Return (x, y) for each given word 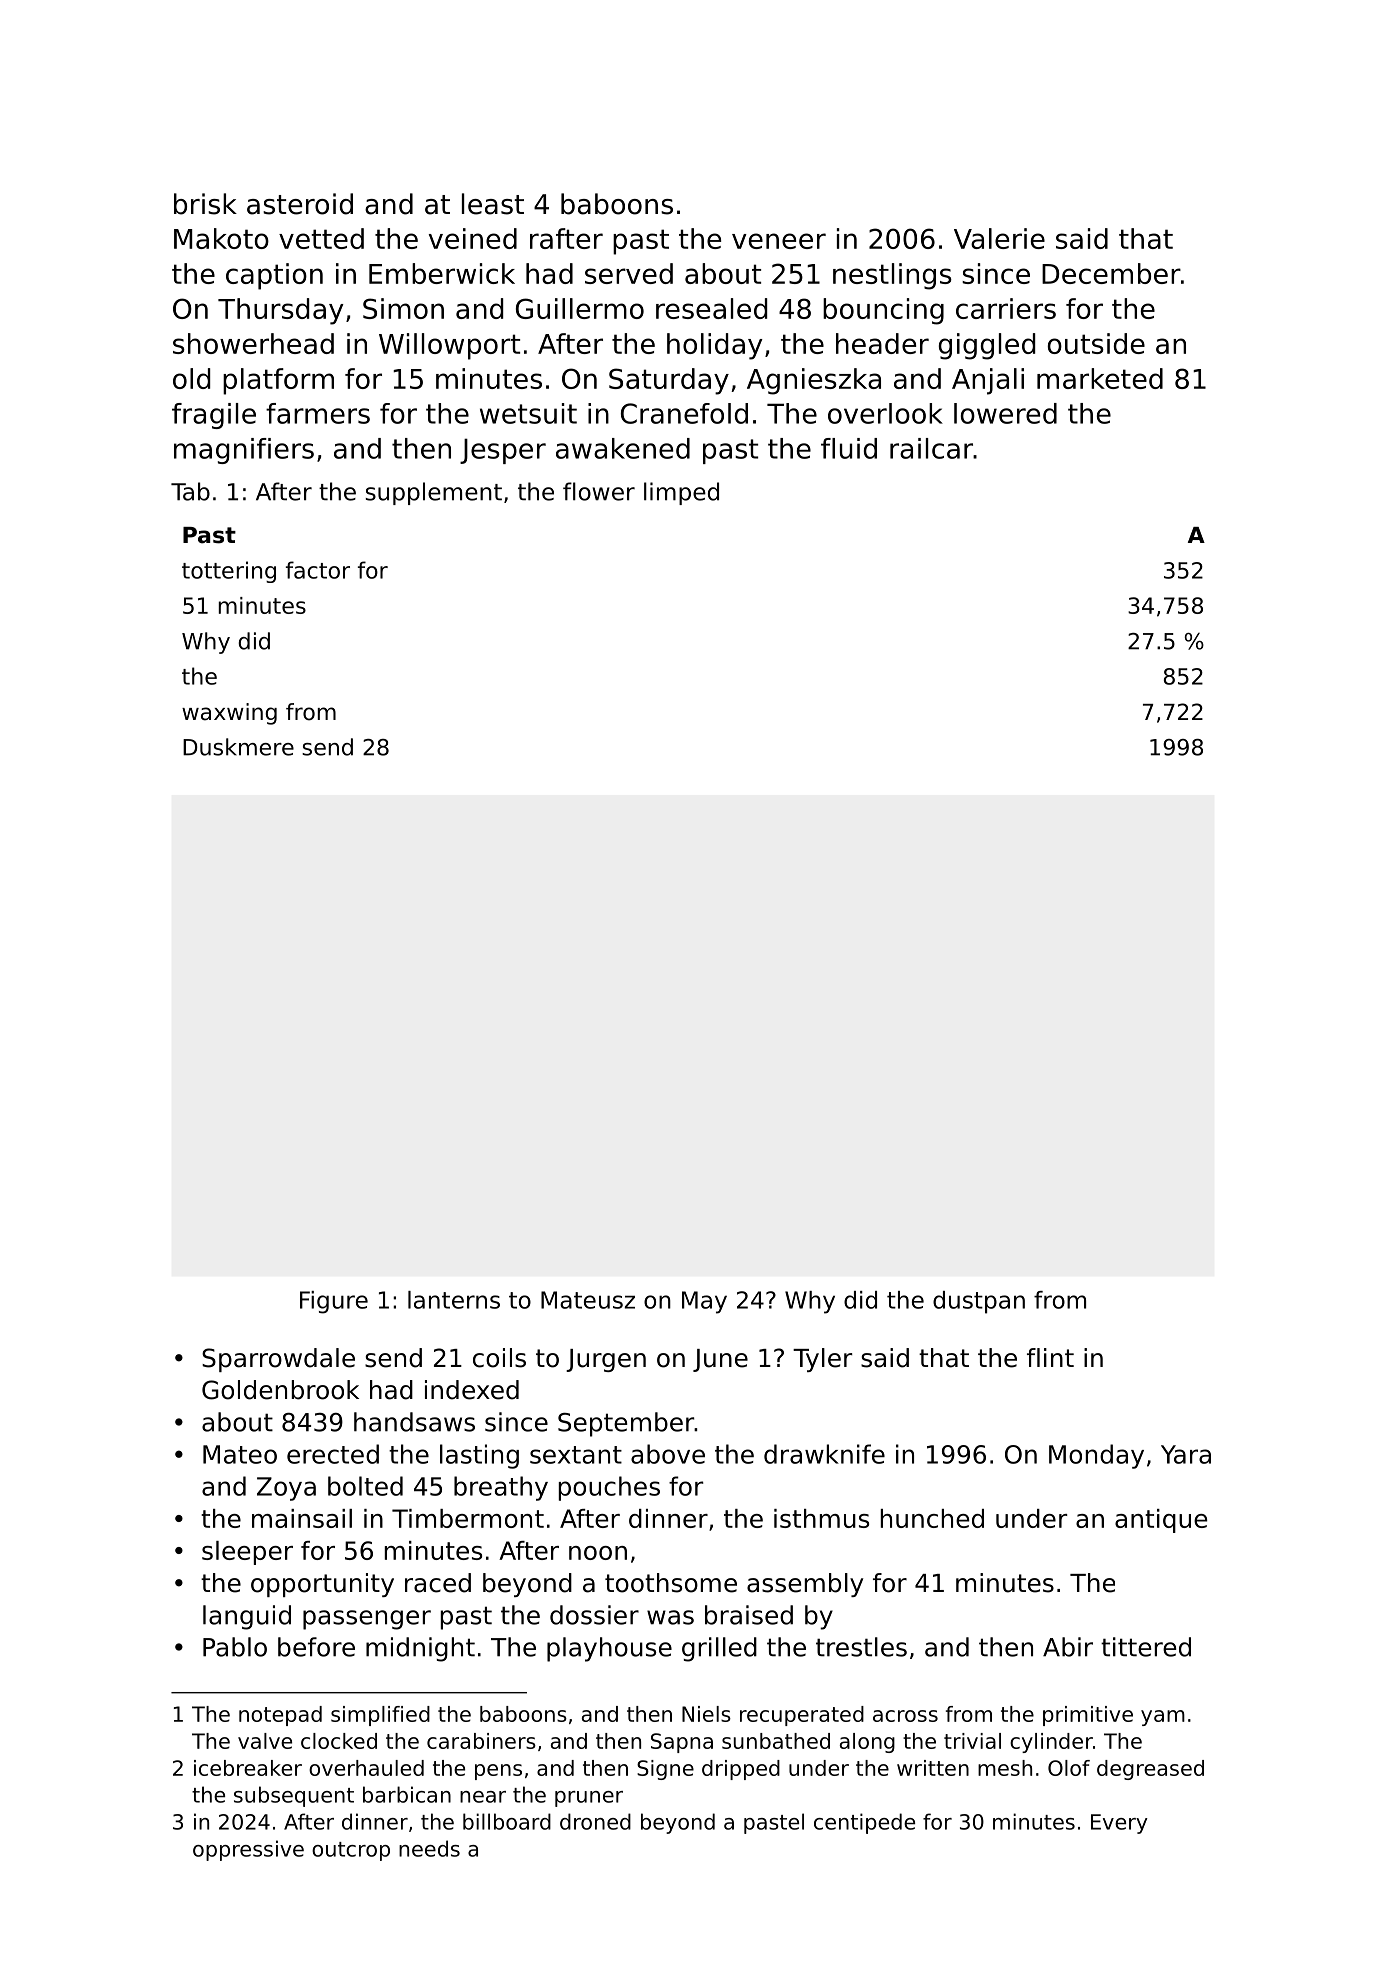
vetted (321, 238)
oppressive (248, 1850)
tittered (1146, 1647)
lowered (1005, 413)
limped (681, 493)
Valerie (999, 238)
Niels (706, 1714)
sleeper (247, 1553)
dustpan (979, 1302)
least (493, 204)
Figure (334, 1302)
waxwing (229, 714)
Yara (1186, 1454)
